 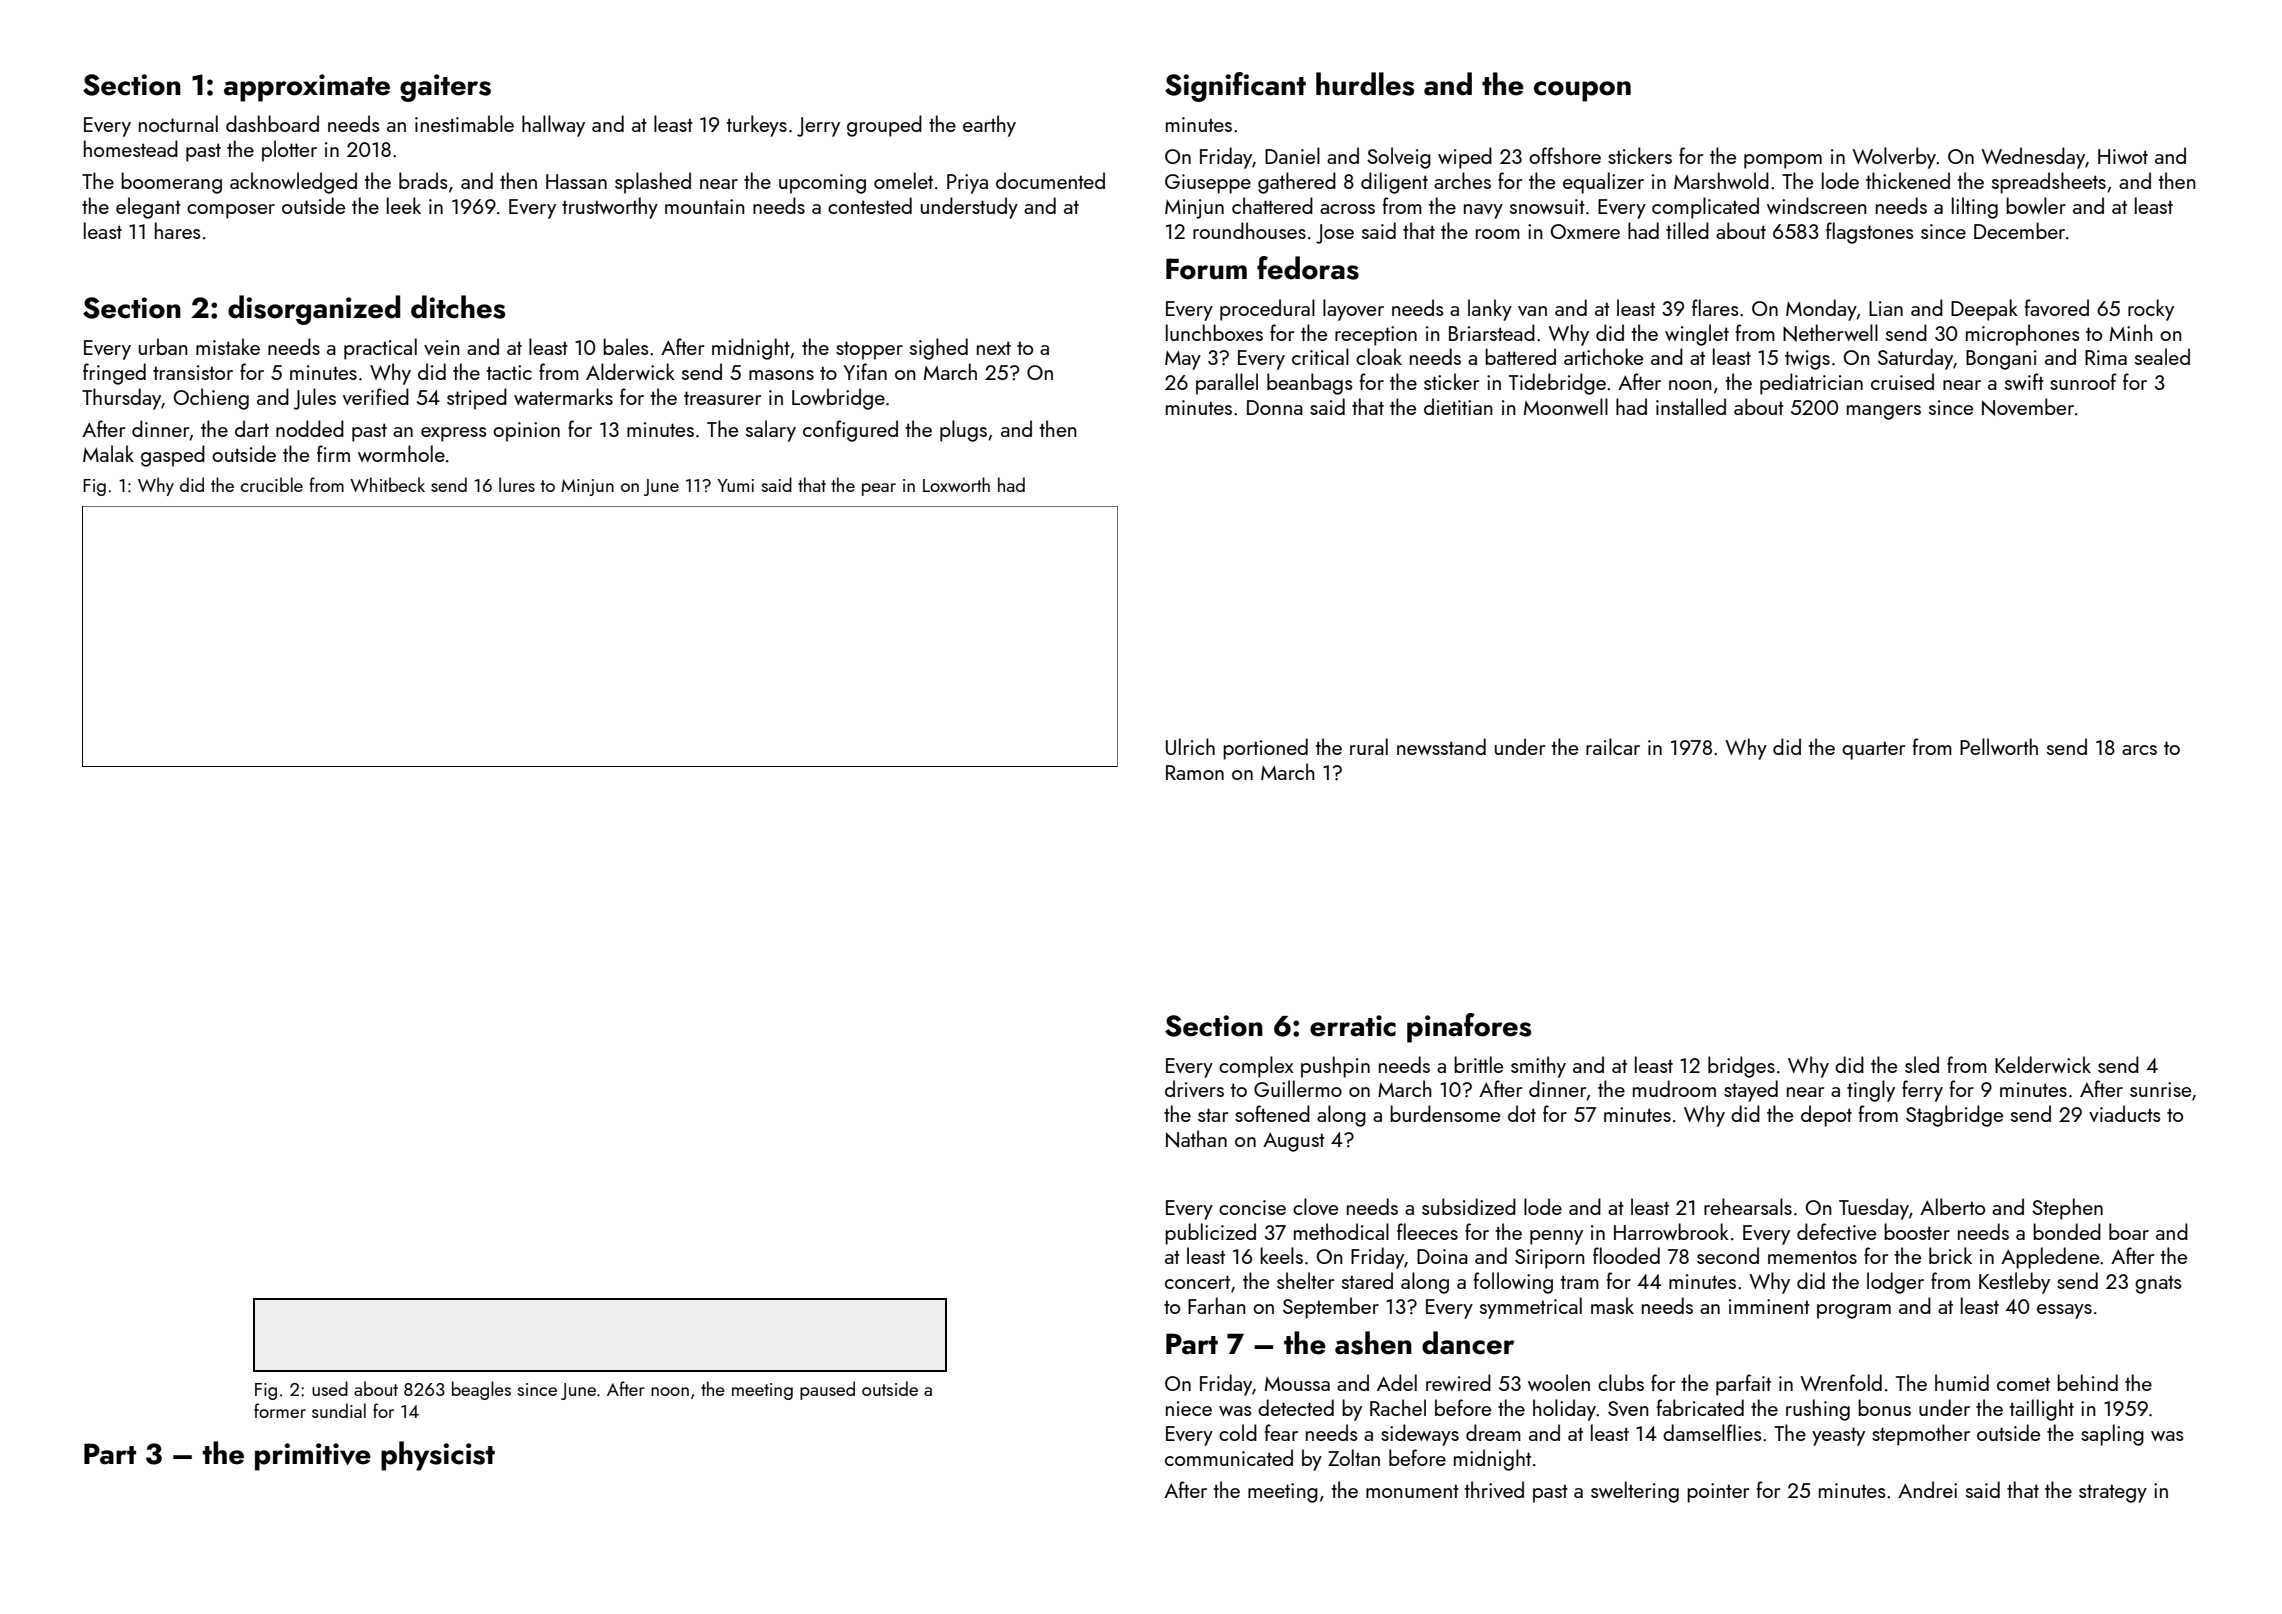 What do you see at coordinates (1999, 746) in the page?
I see `Pellworth` at bounding box center [1999, 746].
